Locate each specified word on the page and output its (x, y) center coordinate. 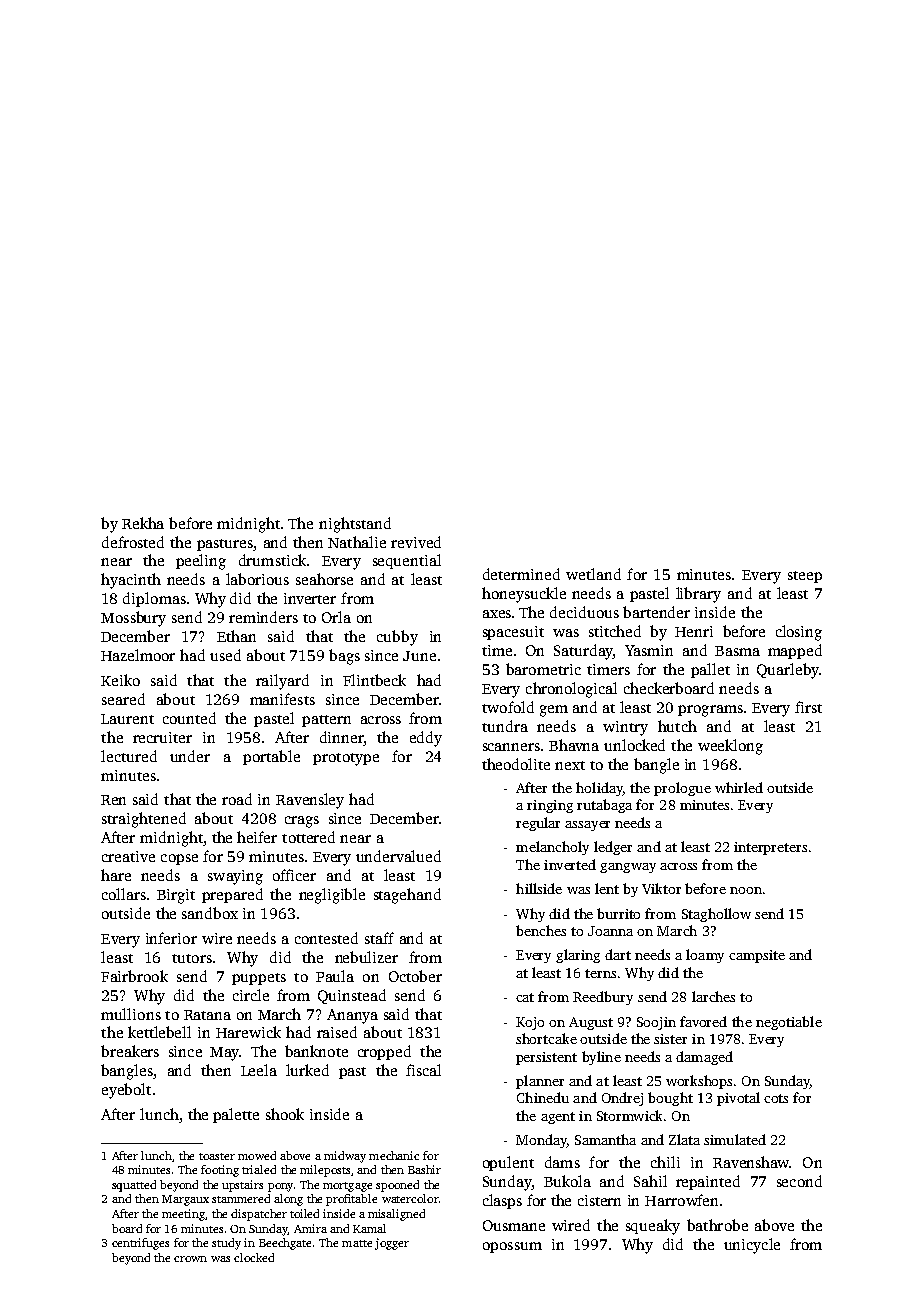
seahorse (324, 579)
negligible (332, 896)
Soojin (656, 1023)
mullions (131, 1014)
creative (128, 856)
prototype (346, 759)
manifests (282, 699)
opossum (512, 1247)
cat (525, 997)
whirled (739, 787)
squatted (134, 1186)
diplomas (154, 599)
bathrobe (717, 1225)
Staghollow (716, 915)
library (698, 595)
